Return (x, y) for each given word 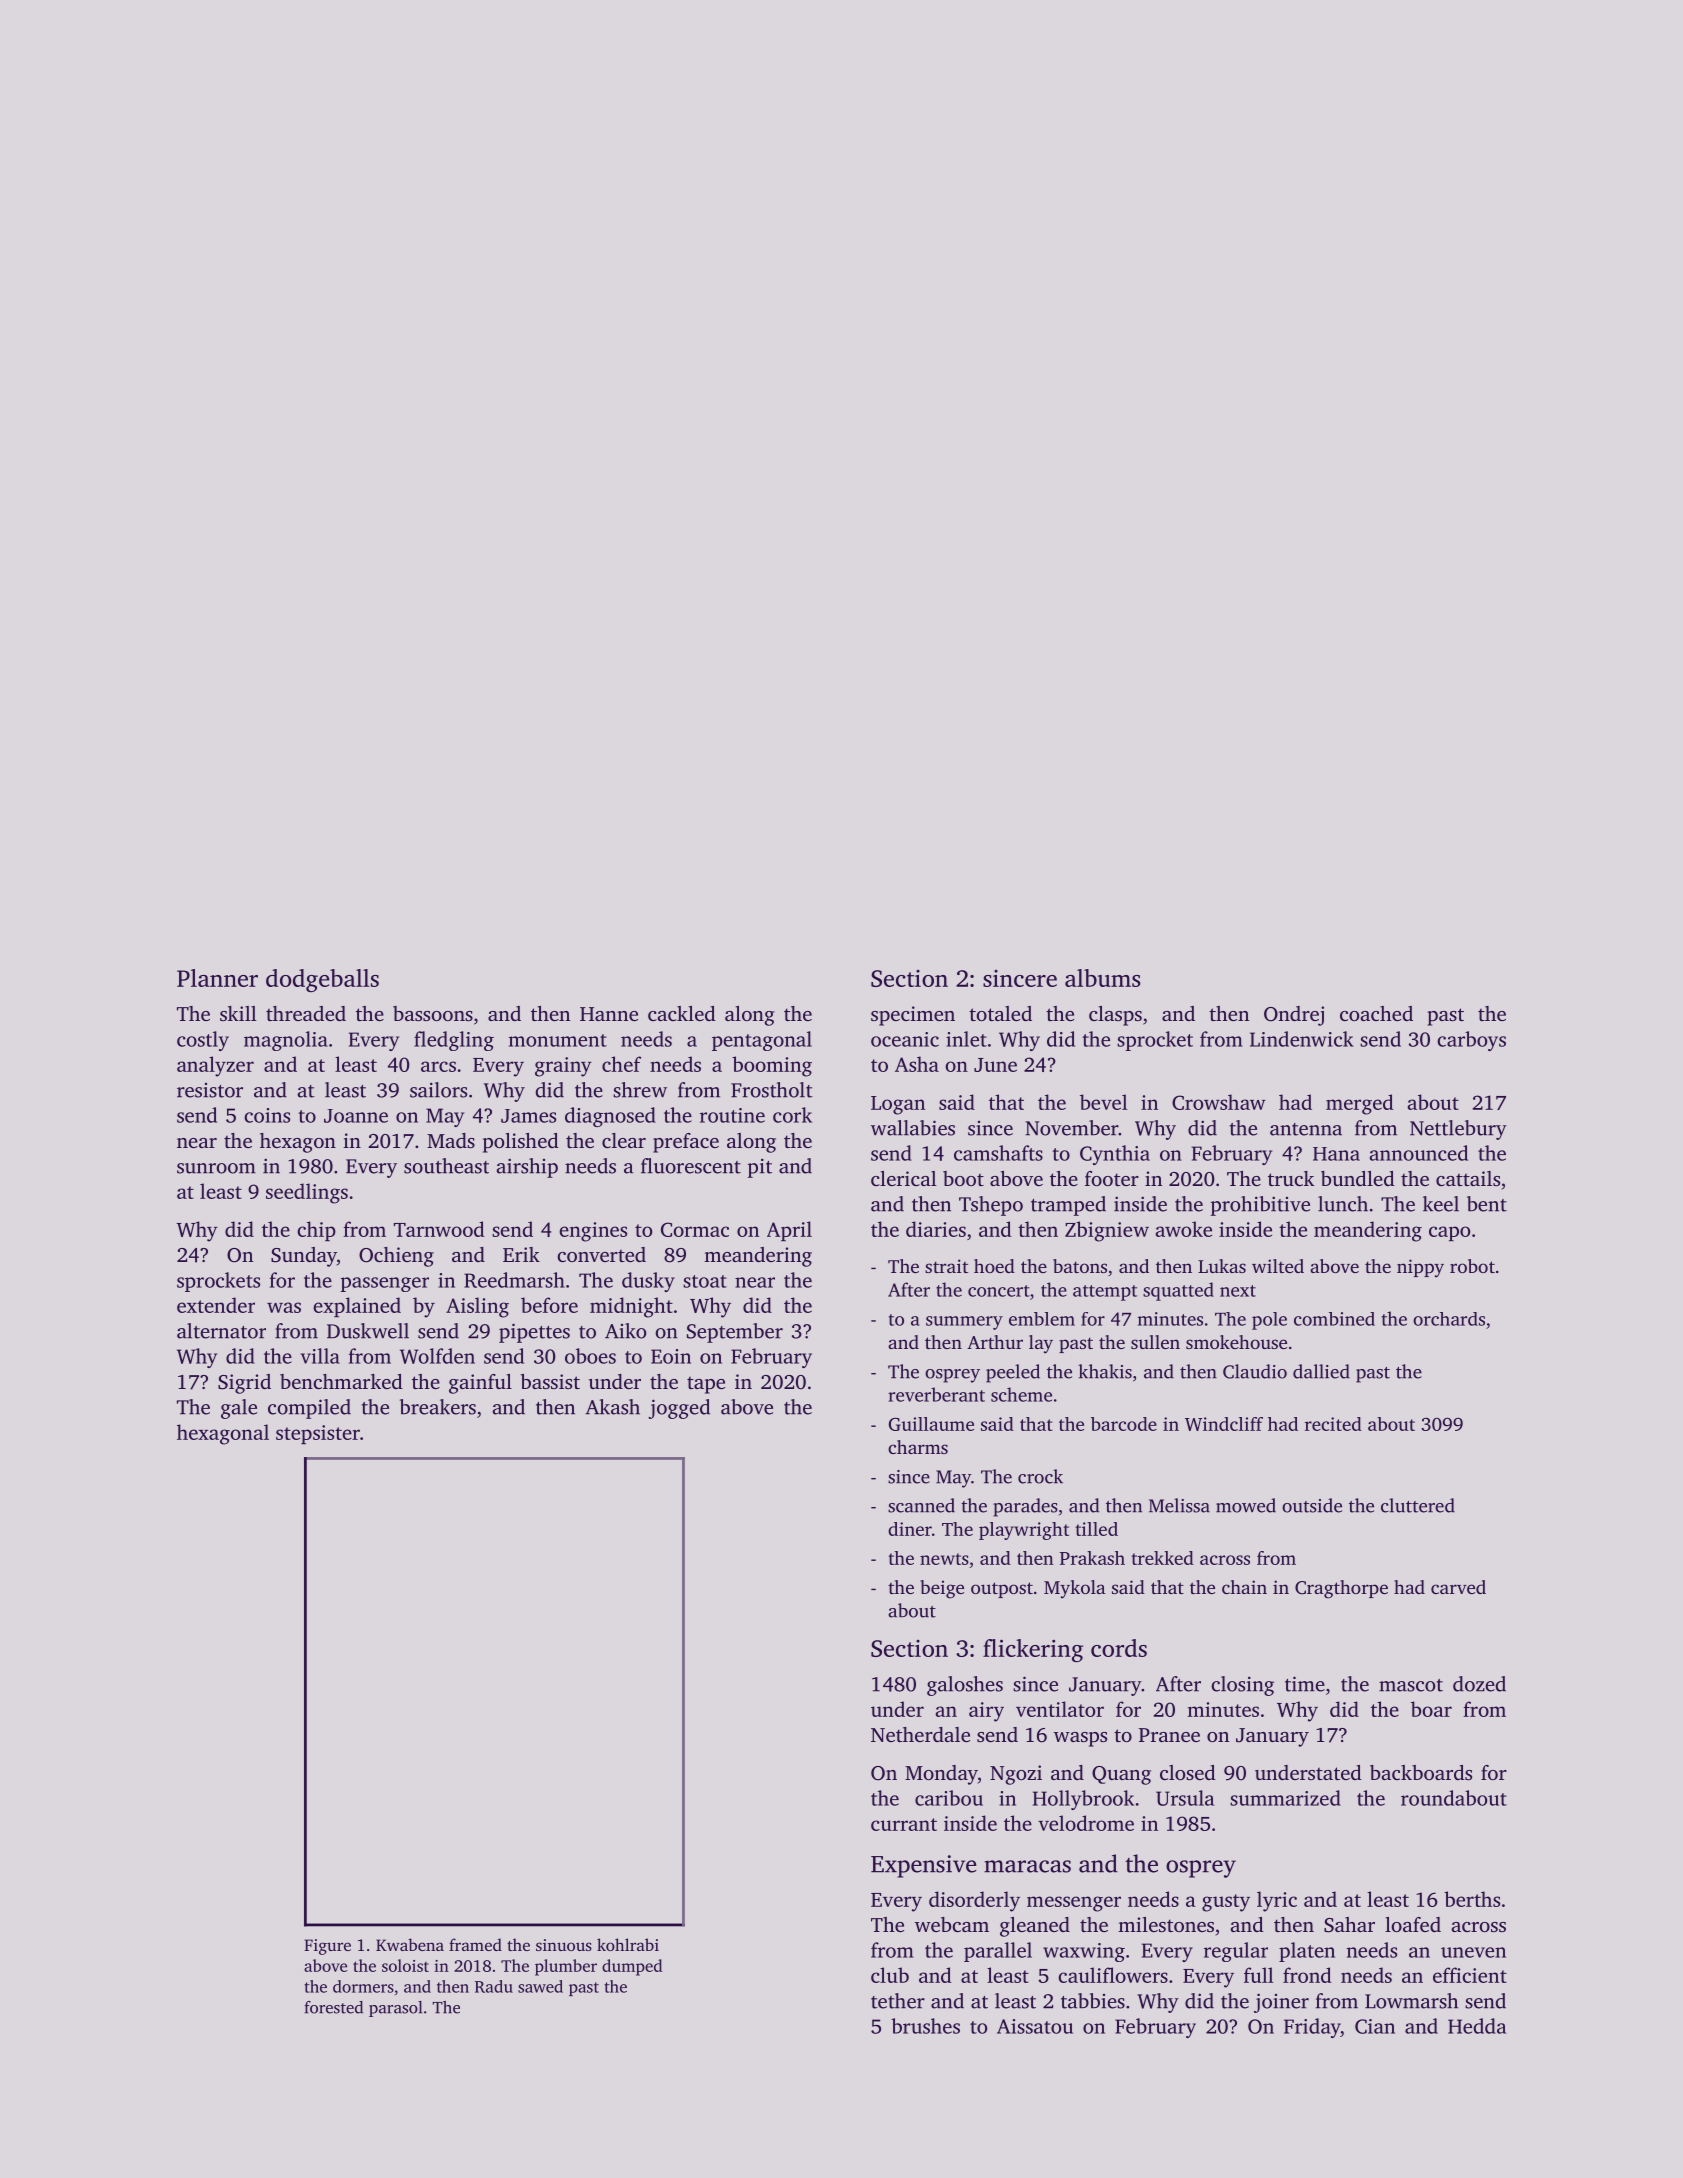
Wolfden (437, 1356)
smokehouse (1236, 1342)
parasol (395, 2009)
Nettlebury (1458, 1130)
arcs (438, 1066)
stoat (705, 1281)
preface (686, 1143)
